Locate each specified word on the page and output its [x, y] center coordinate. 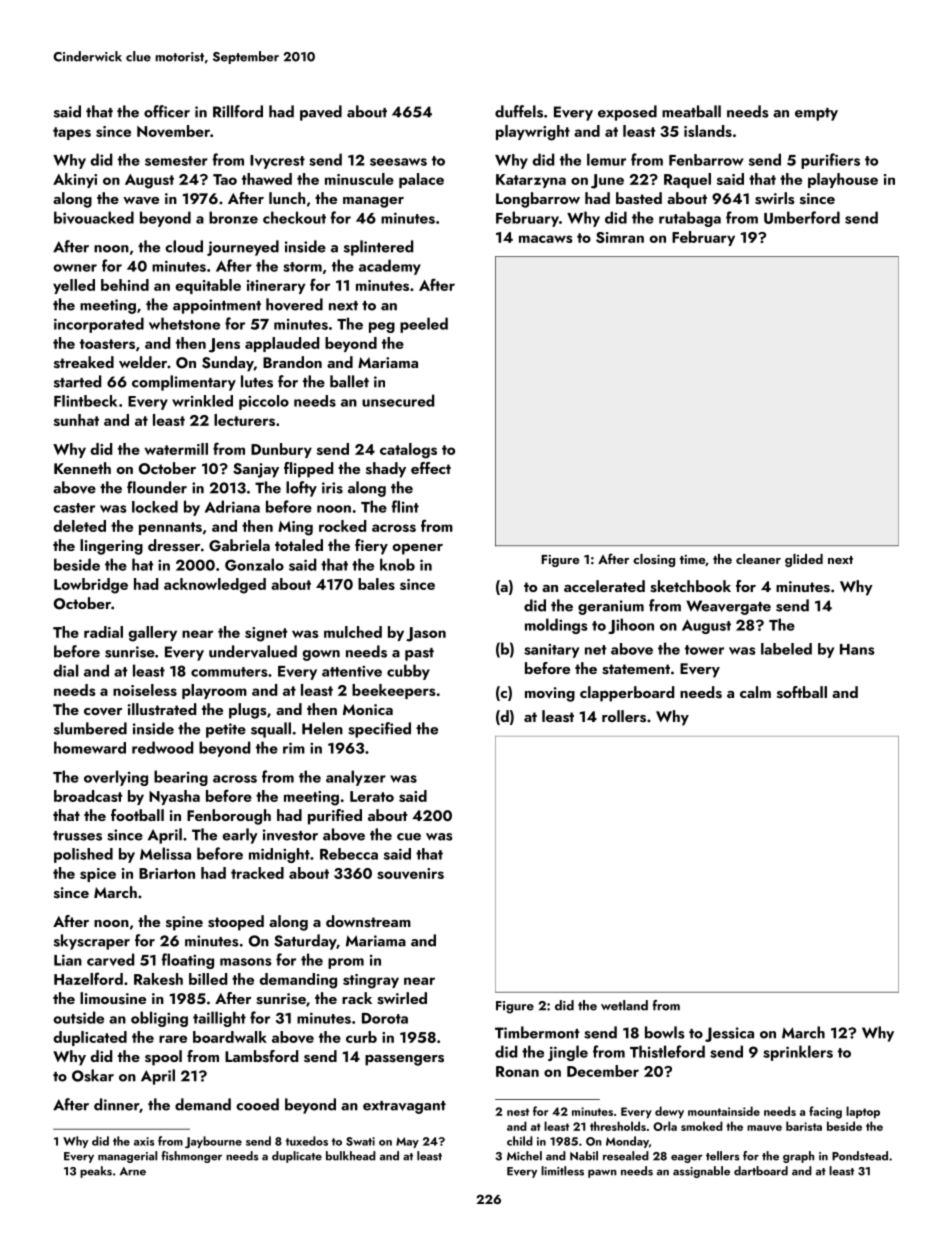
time [692, 559]
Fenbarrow [706, 160]
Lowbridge [91, 586]
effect [431, 468]
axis [144, 1141]
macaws [546, 239]
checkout [294, 217]
